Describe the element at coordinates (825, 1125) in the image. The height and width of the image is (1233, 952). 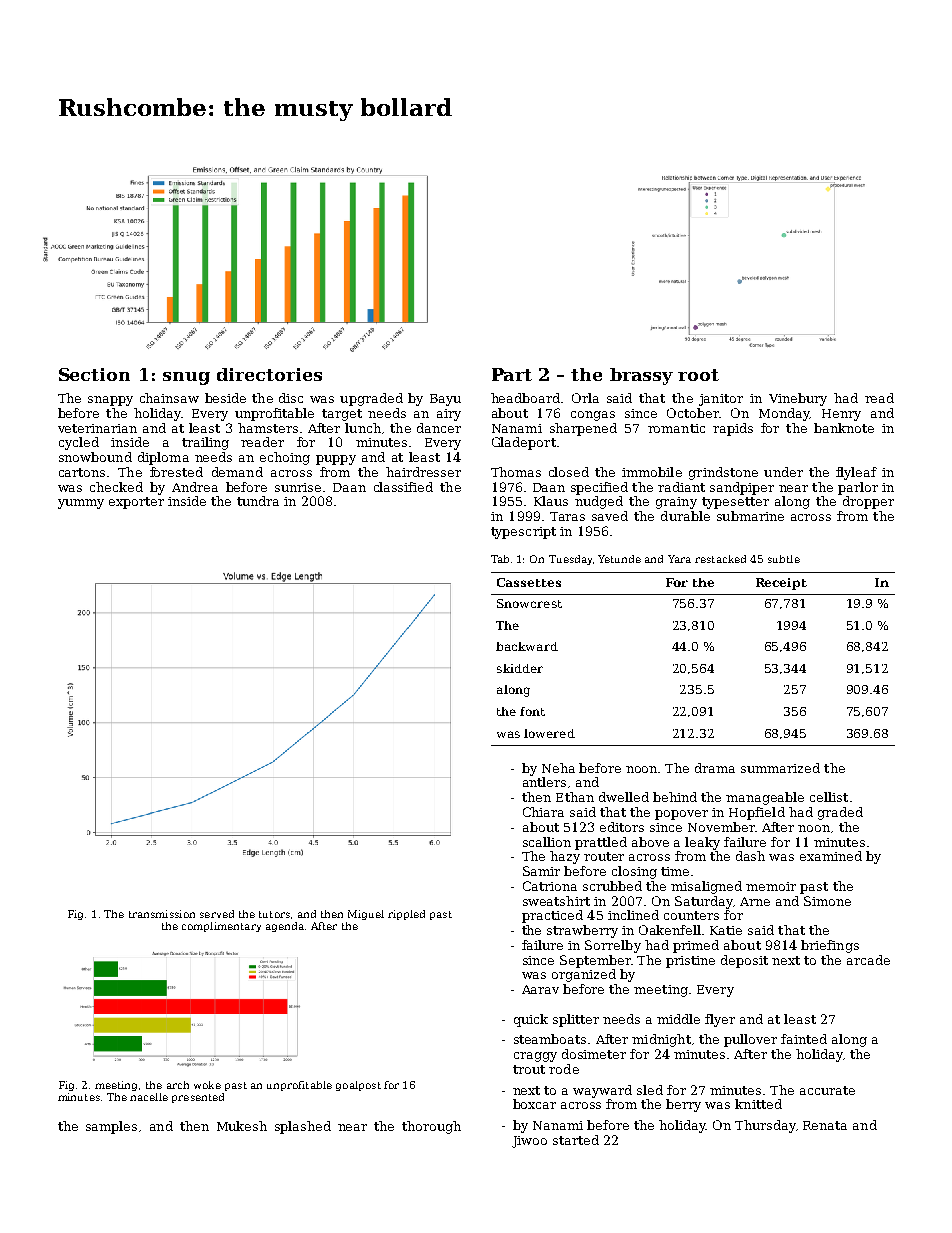
I see `Renata` at that location.
